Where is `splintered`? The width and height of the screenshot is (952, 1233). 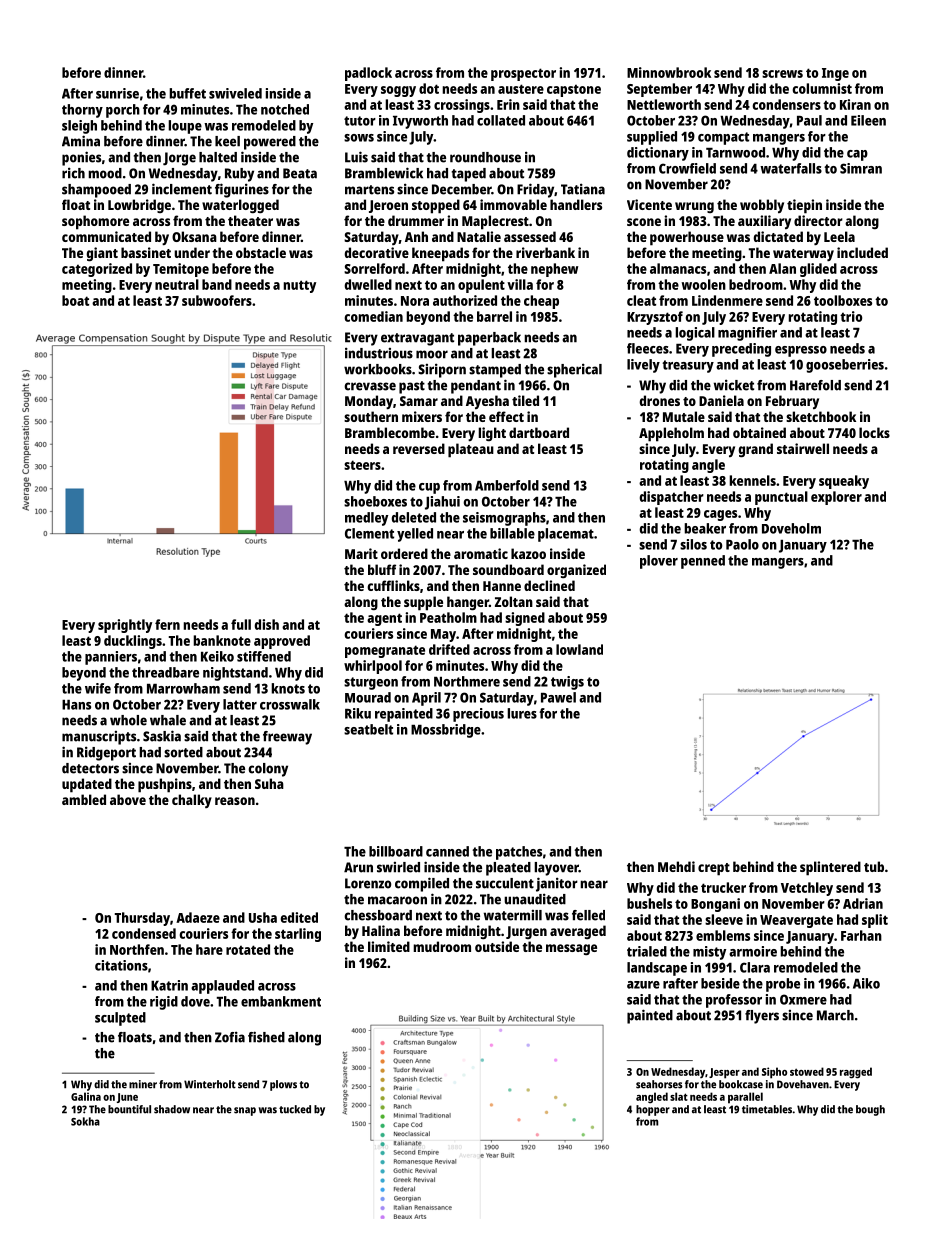 splintered is located at coordinates (830, 868).
